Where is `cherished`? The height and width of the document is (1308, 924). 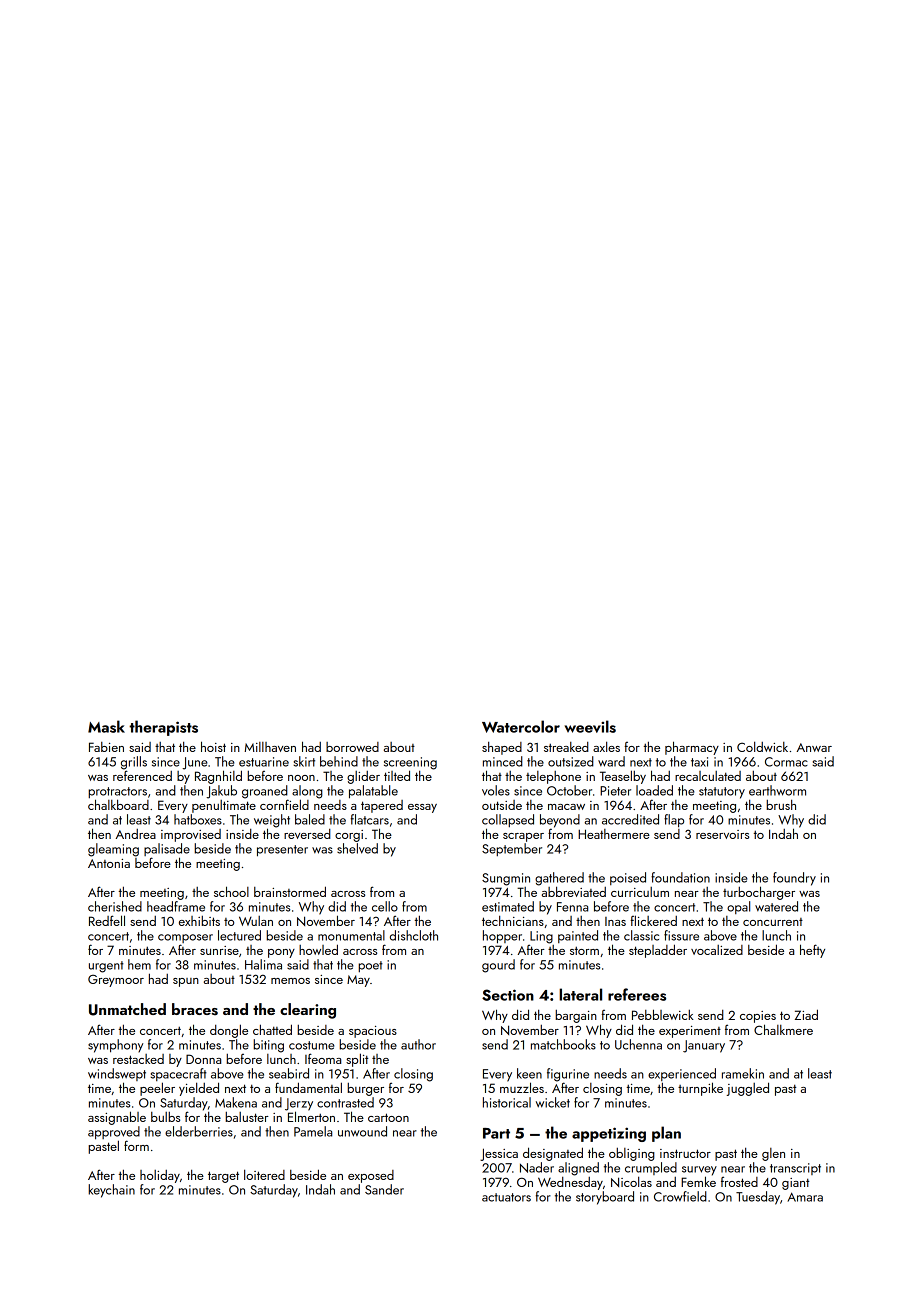
cherished is located at coordinates (115, 906).
